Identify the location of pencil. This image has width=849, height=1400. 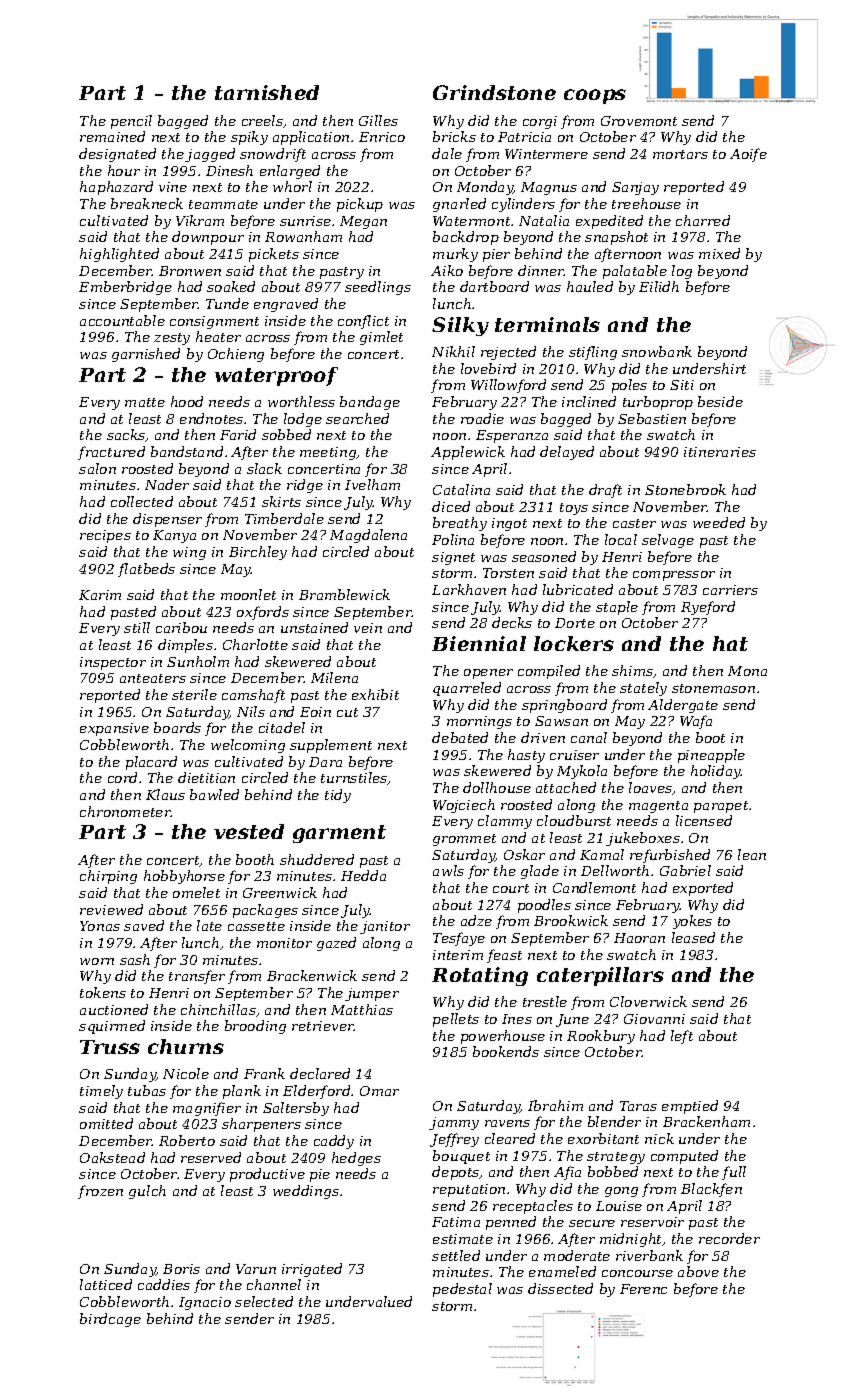
(131, 122).
